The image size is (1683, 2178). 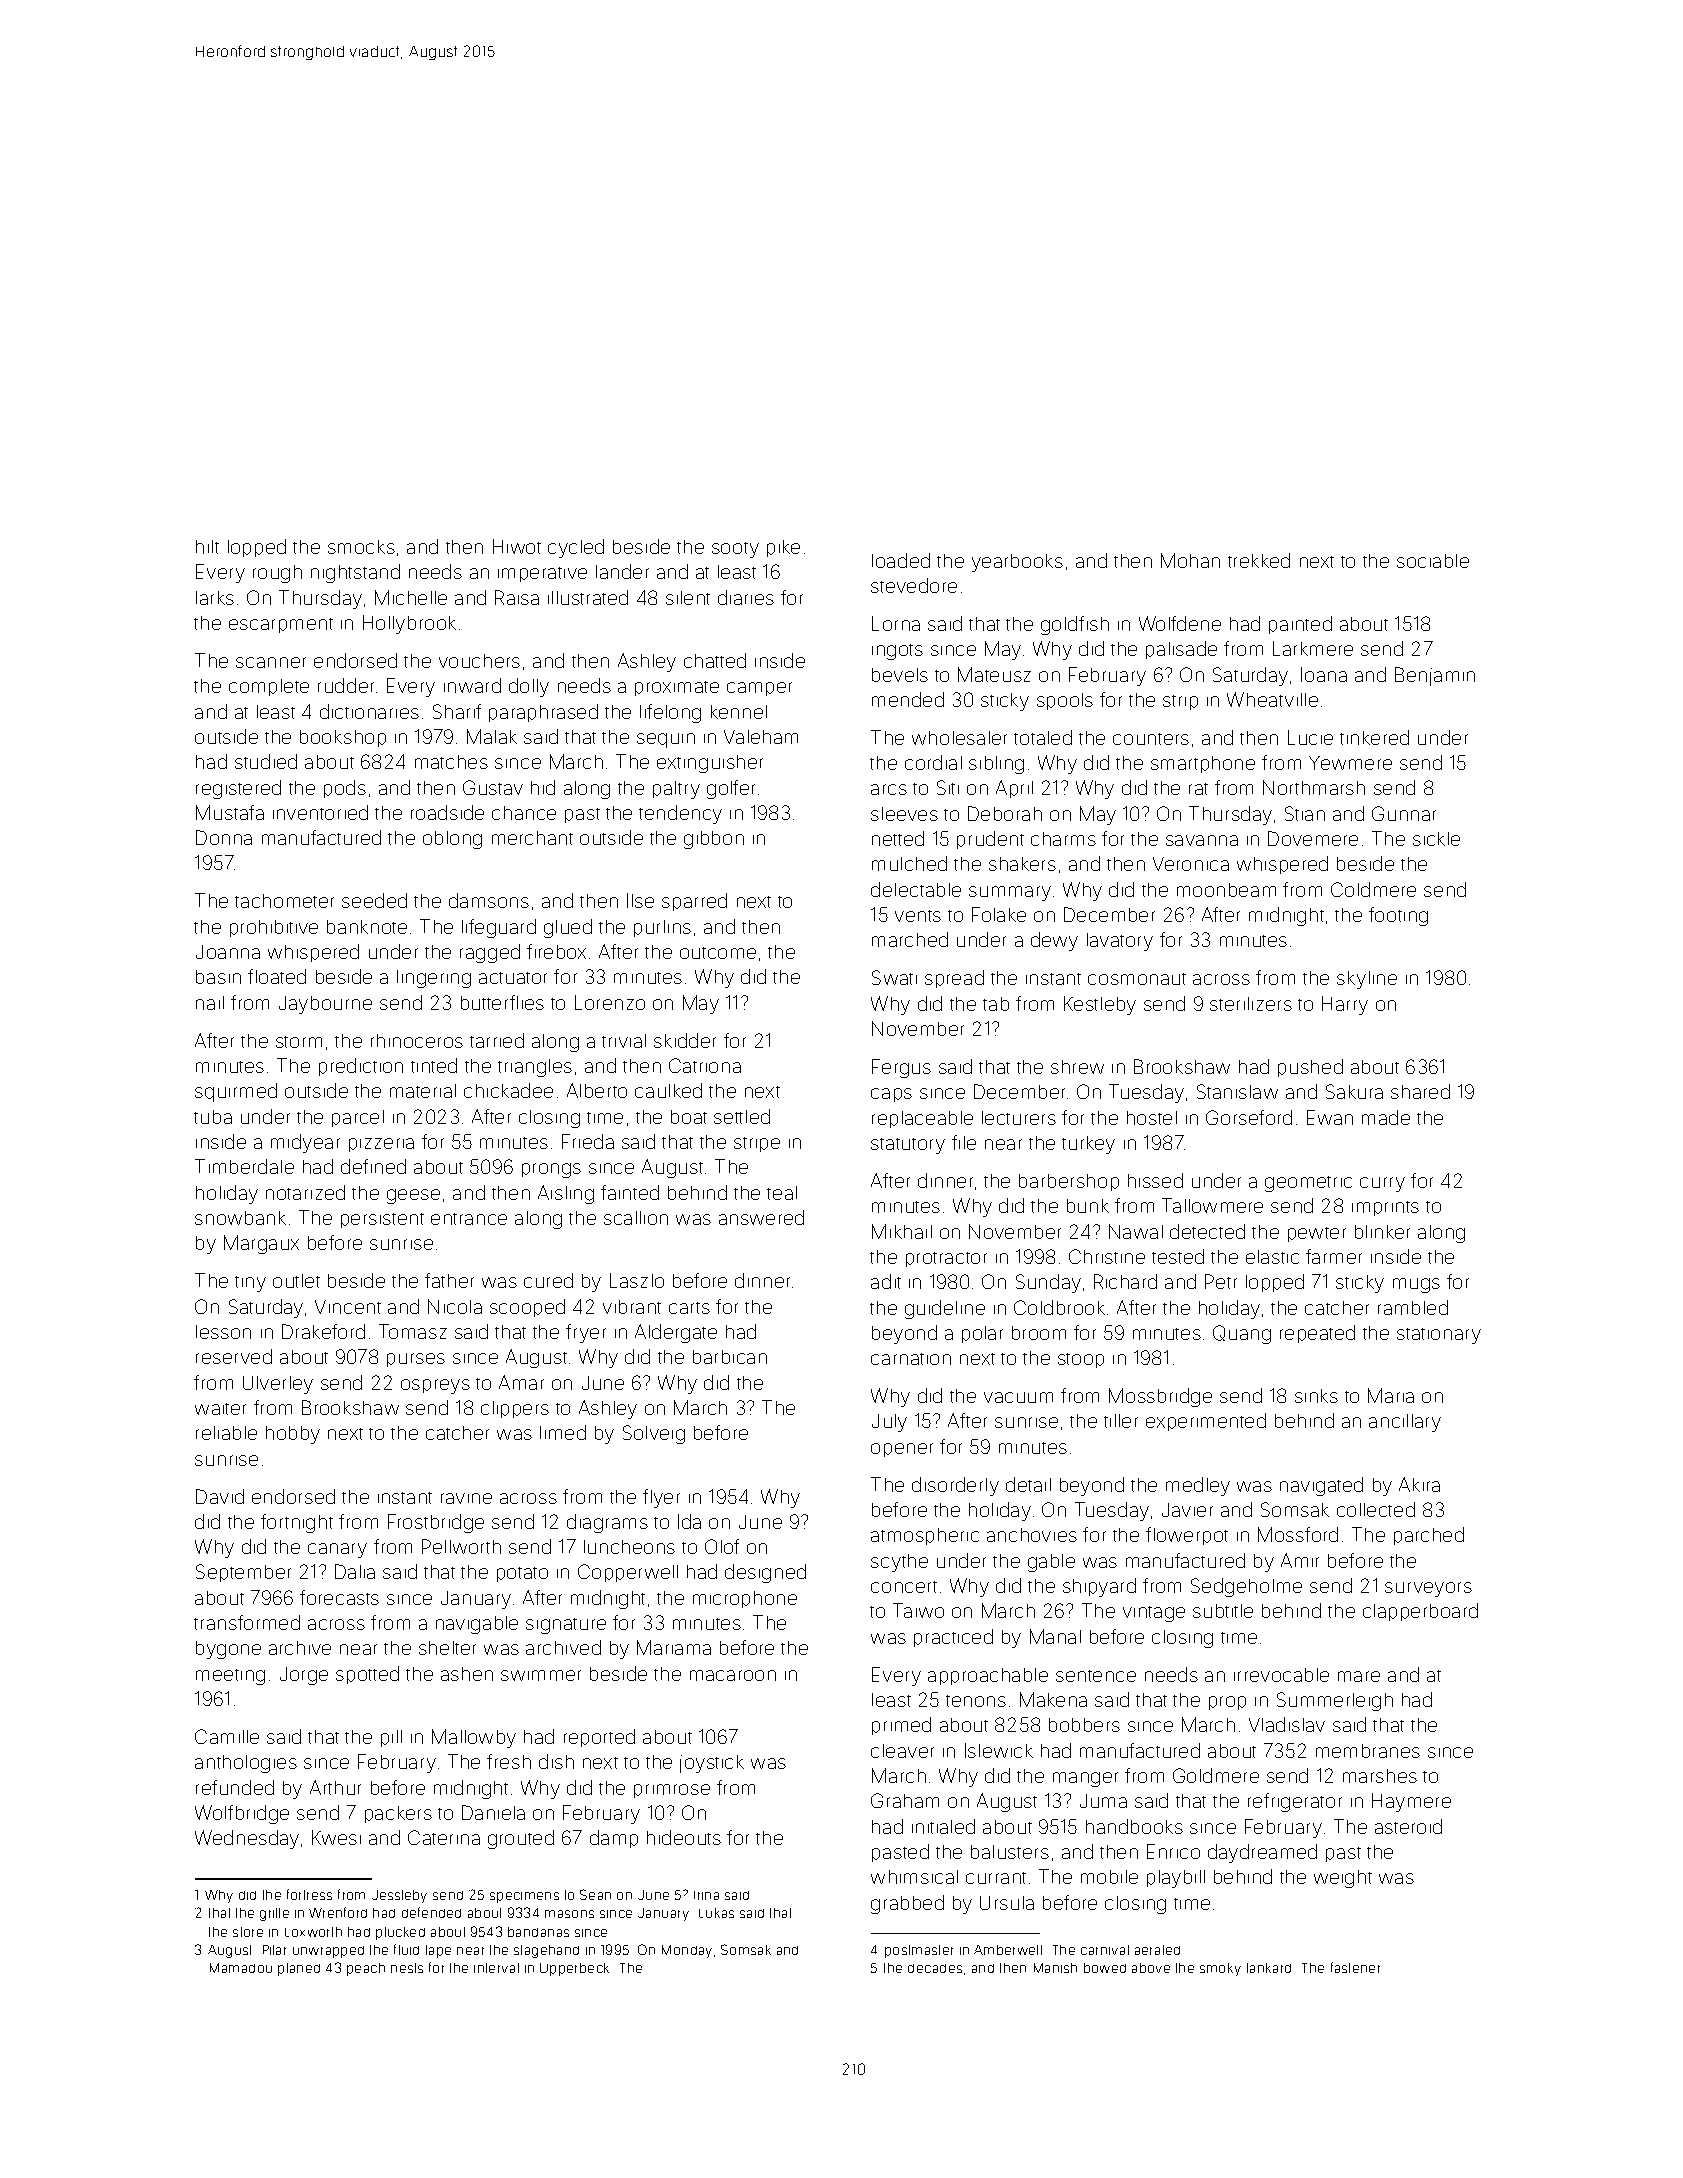 What do you see at coordinates (935, 1968) in the screenshot?
I see `decades` at bounding box center [935, 1968].
